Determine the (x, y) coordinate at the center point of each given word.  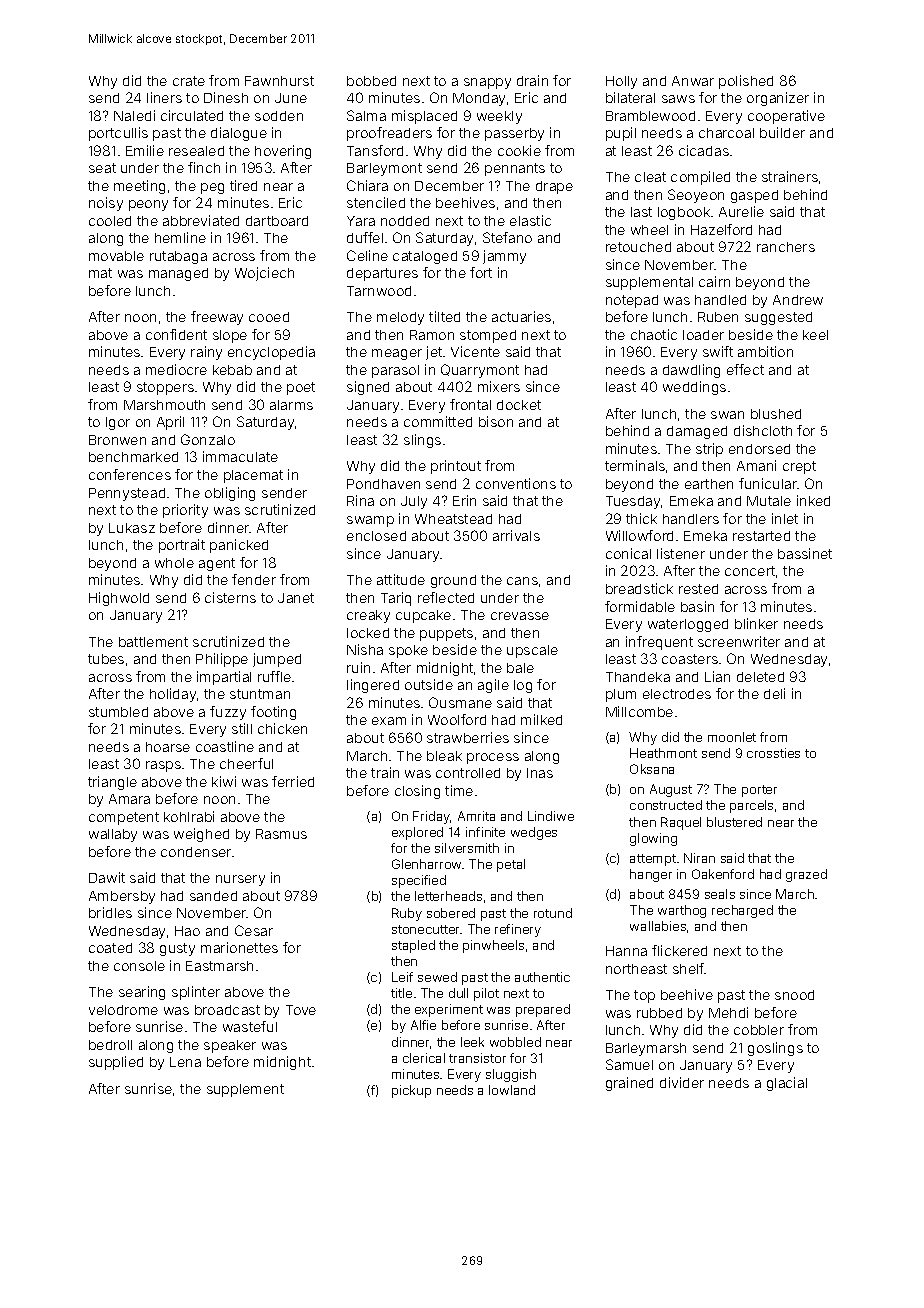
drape (554, 187)
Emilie (145, 150)
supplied (116, 1063)
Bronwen (117, 440)
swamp (370, 521)
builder (782, 132)
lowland (512, 1090)
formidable (640, 606)
